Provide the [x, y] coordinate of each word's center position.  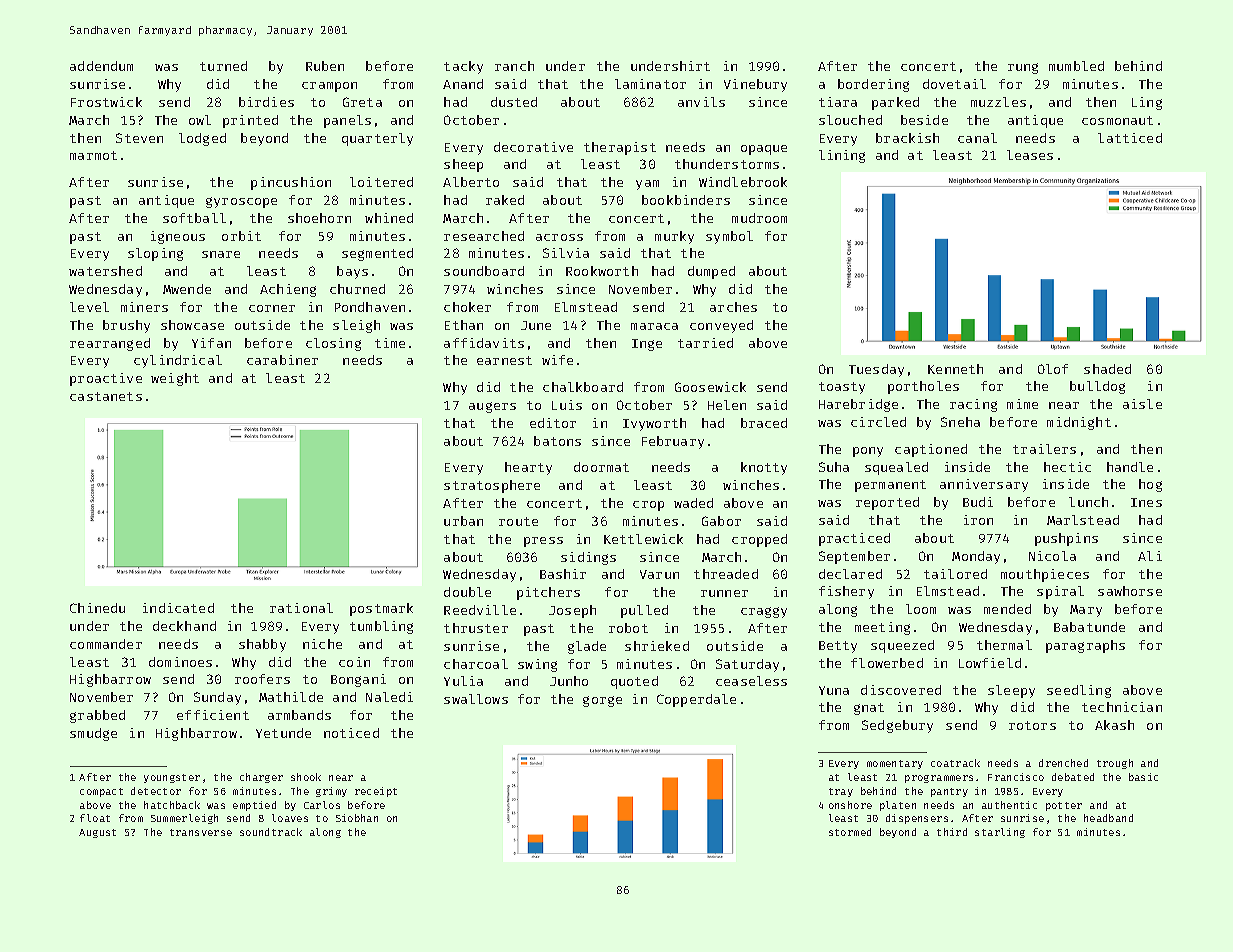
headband [1108, 818]
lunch [1088, 502]
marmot [93, 155]
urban [463, 521]
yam [647, 185]
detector [156, 791]
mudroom [759, 218]
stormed [850, 832]
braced [764, 423]
